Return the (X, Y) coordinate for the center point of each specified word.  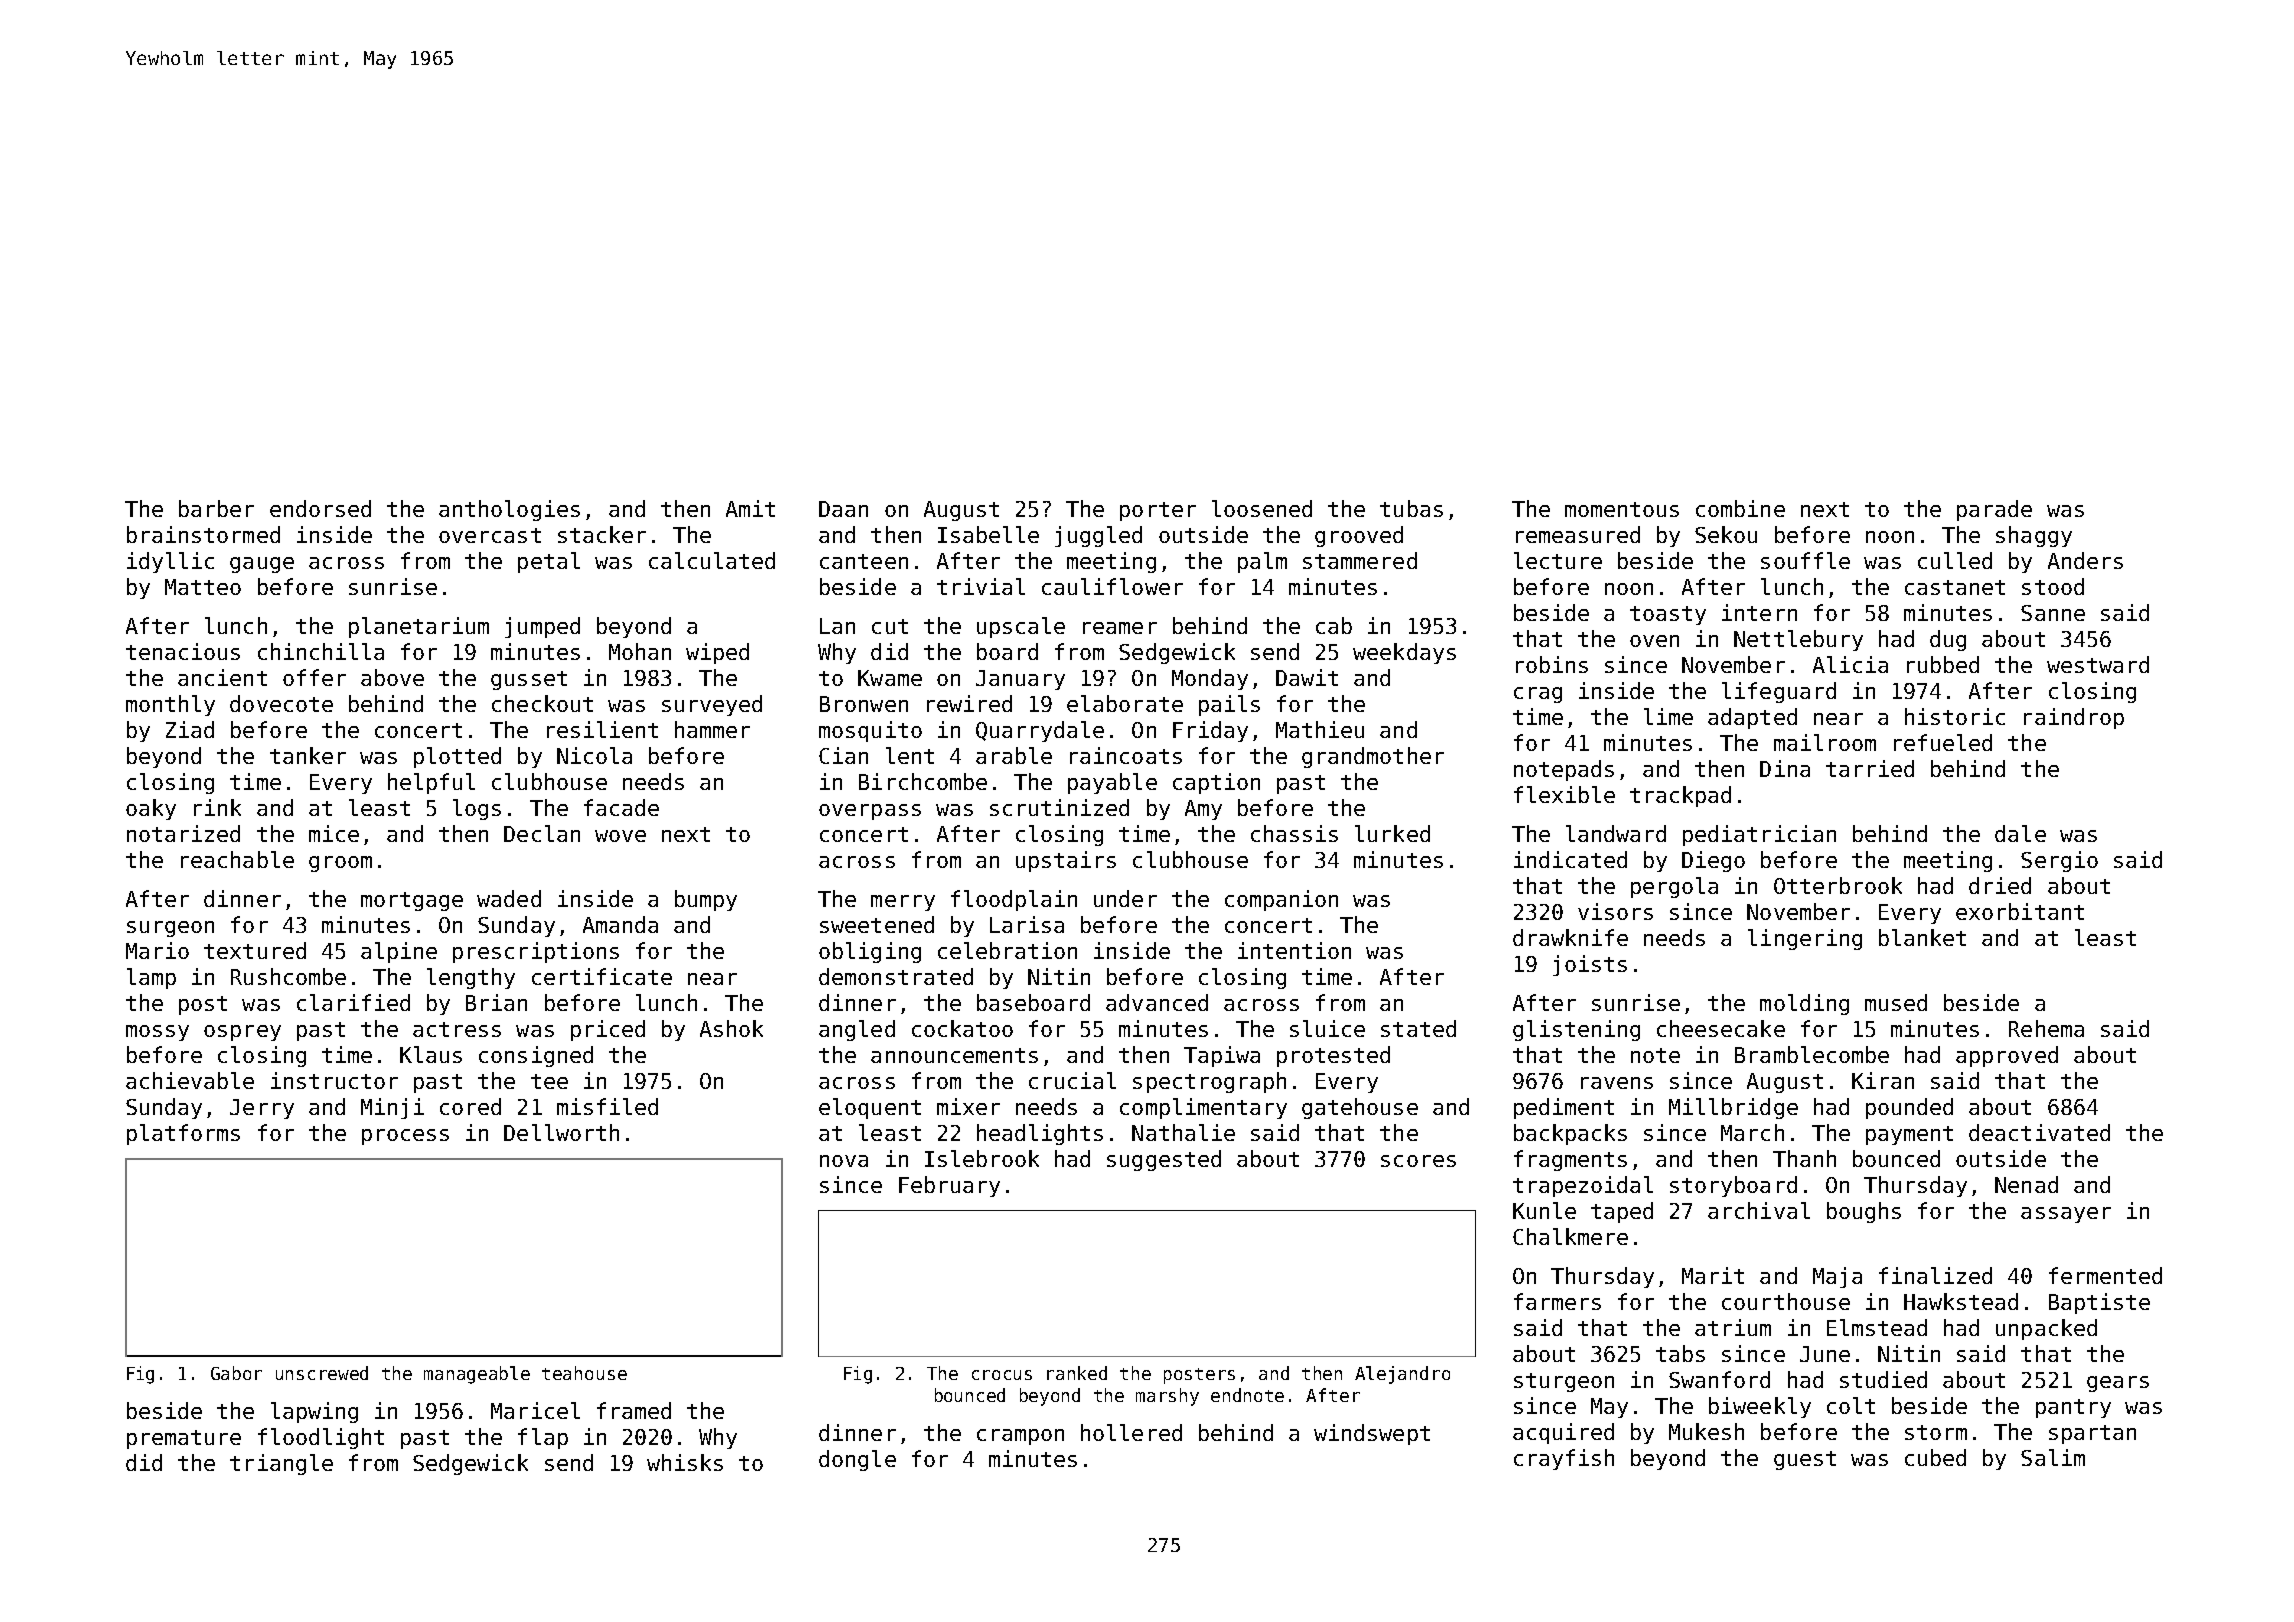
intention (1294, 950)
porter (1158, 511)
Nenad (2026, 1184)
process (405, 1137)
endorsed (320, 508)
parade (1994, 510)
